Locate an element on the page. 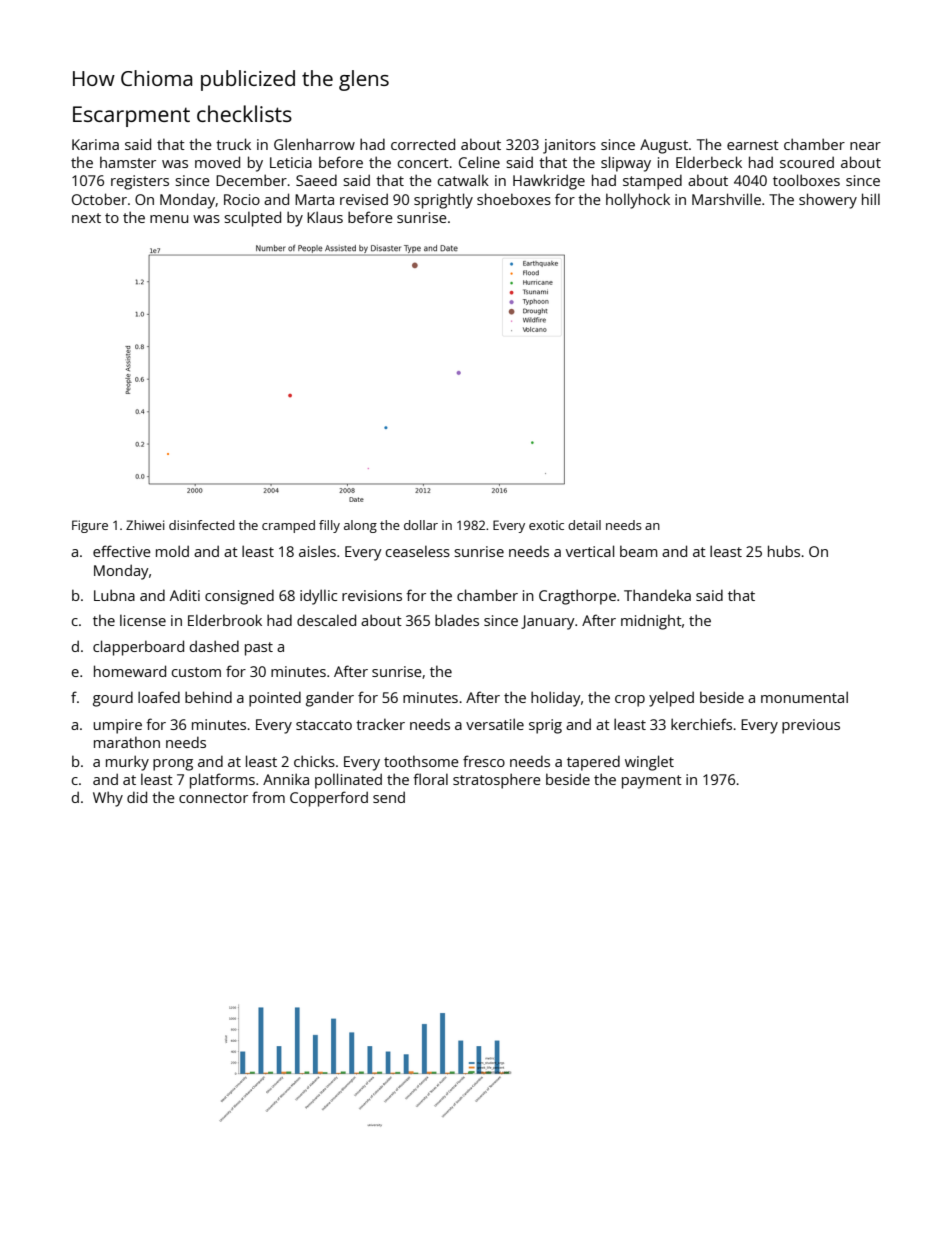 The image size is (952, 1233). marathon is located at coordinates (127, 742).
